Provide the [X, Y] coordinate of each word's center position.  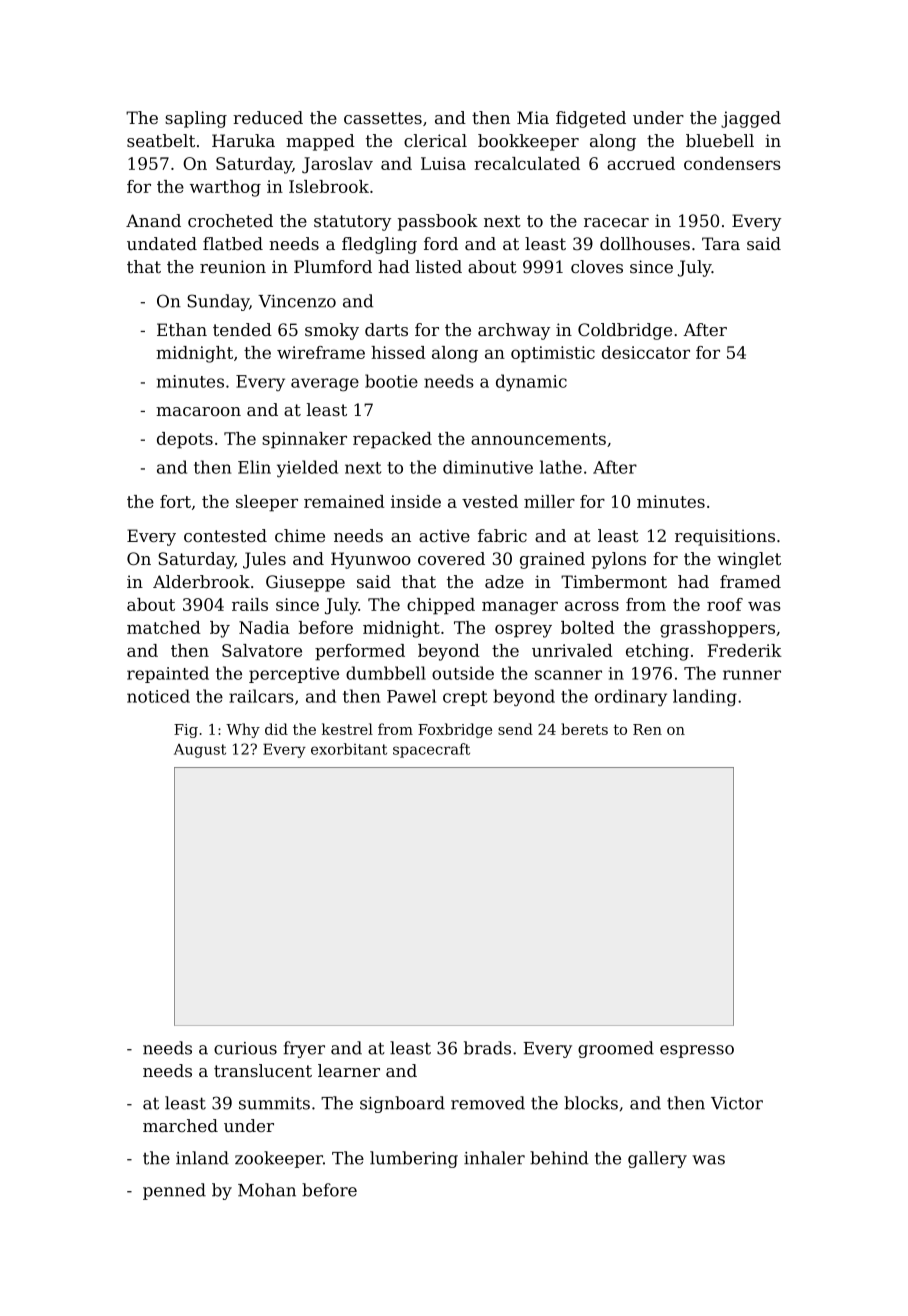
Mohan [267, 1190]
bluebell [720, 140]
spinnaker [304, 440]
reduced [268, 117]
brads [487, 1048]
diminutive [488, 467]
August [200, 751]
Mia [533, 117]
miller [549, 501]
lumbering [414, 1159]
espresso [697, 1051]
